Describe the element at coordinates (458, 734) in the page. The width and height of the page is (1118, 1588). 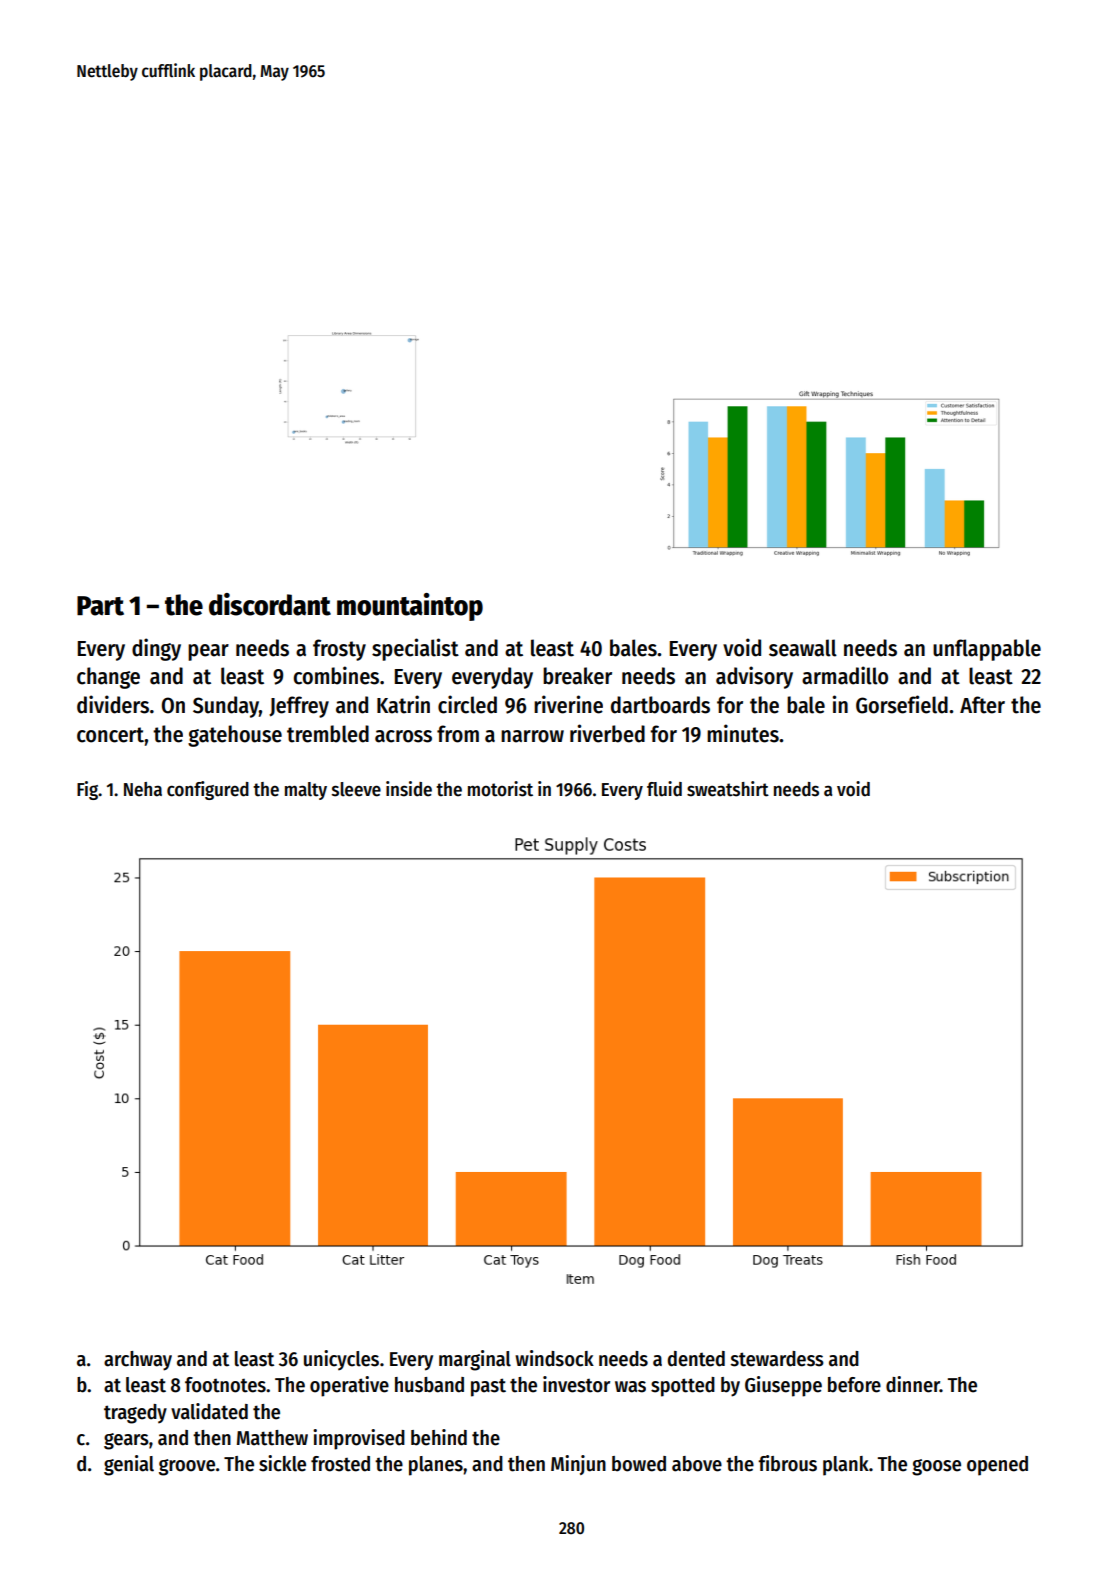
I see `from` at that location.
